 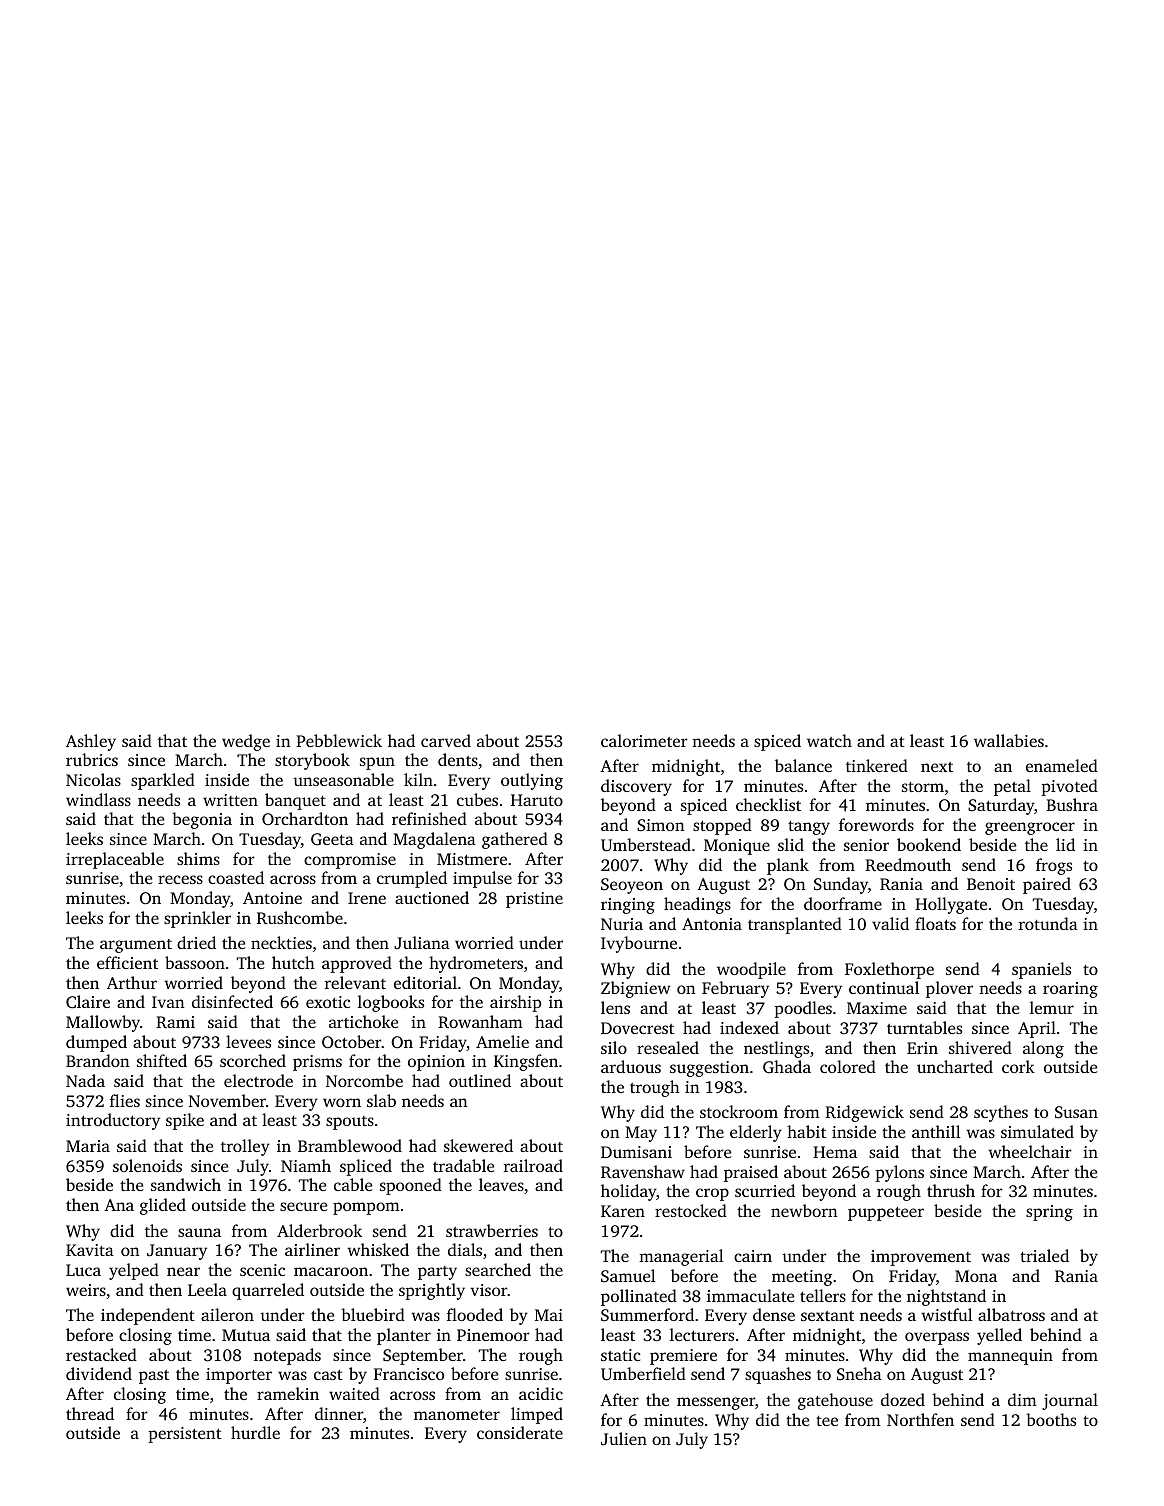 What do you see at coordinates (951, 1190) in the document?
I see `thrush` at bounding box center [951, 1190].
